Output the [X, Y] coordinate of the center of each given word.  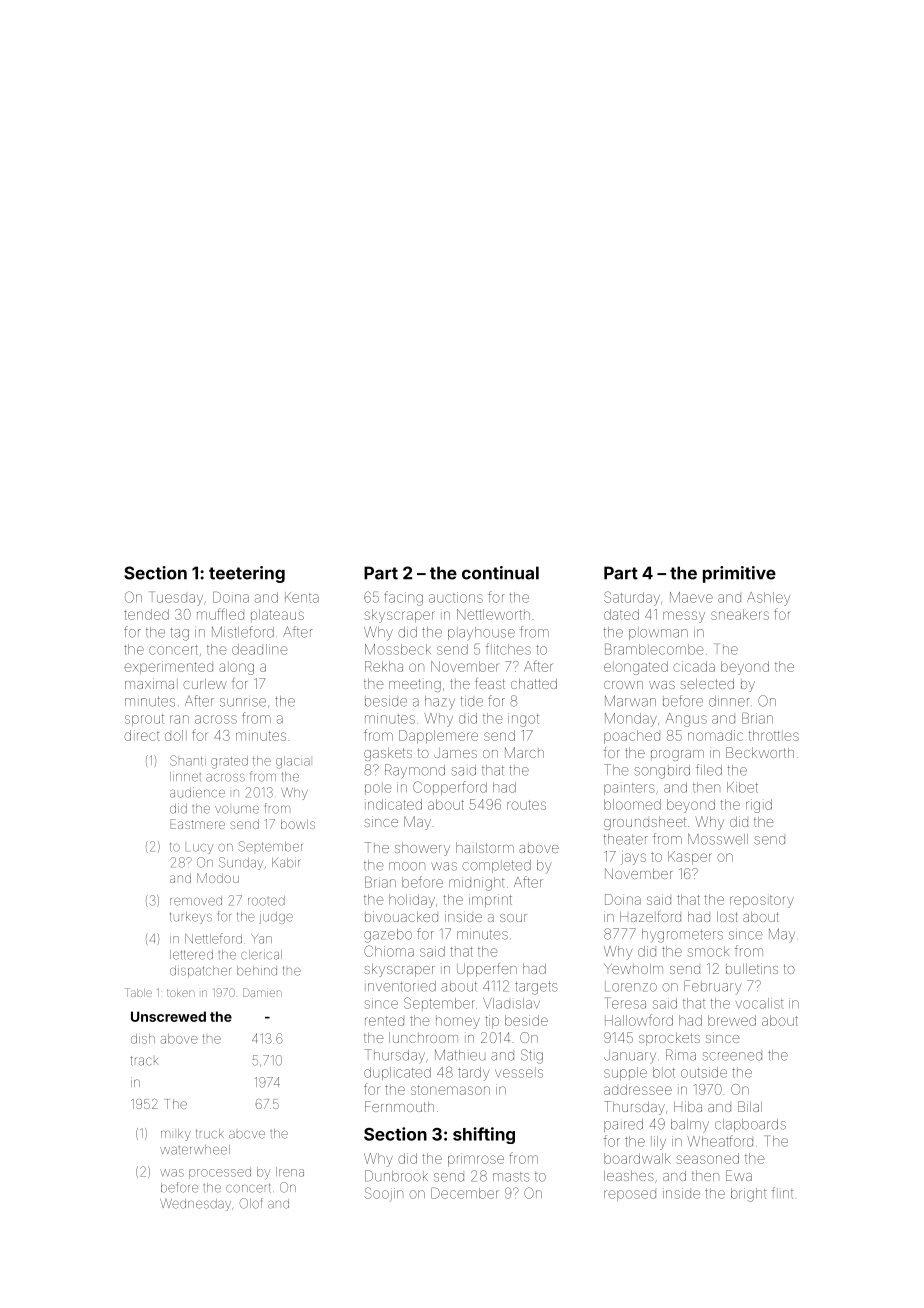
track [144, 1061]
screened [732, 1056]
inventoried [400, 986]
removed [196, 901]
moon [407, 866]
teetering [247, 574]
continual [500, 573]
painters [629, 789]
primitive [739, 574]
